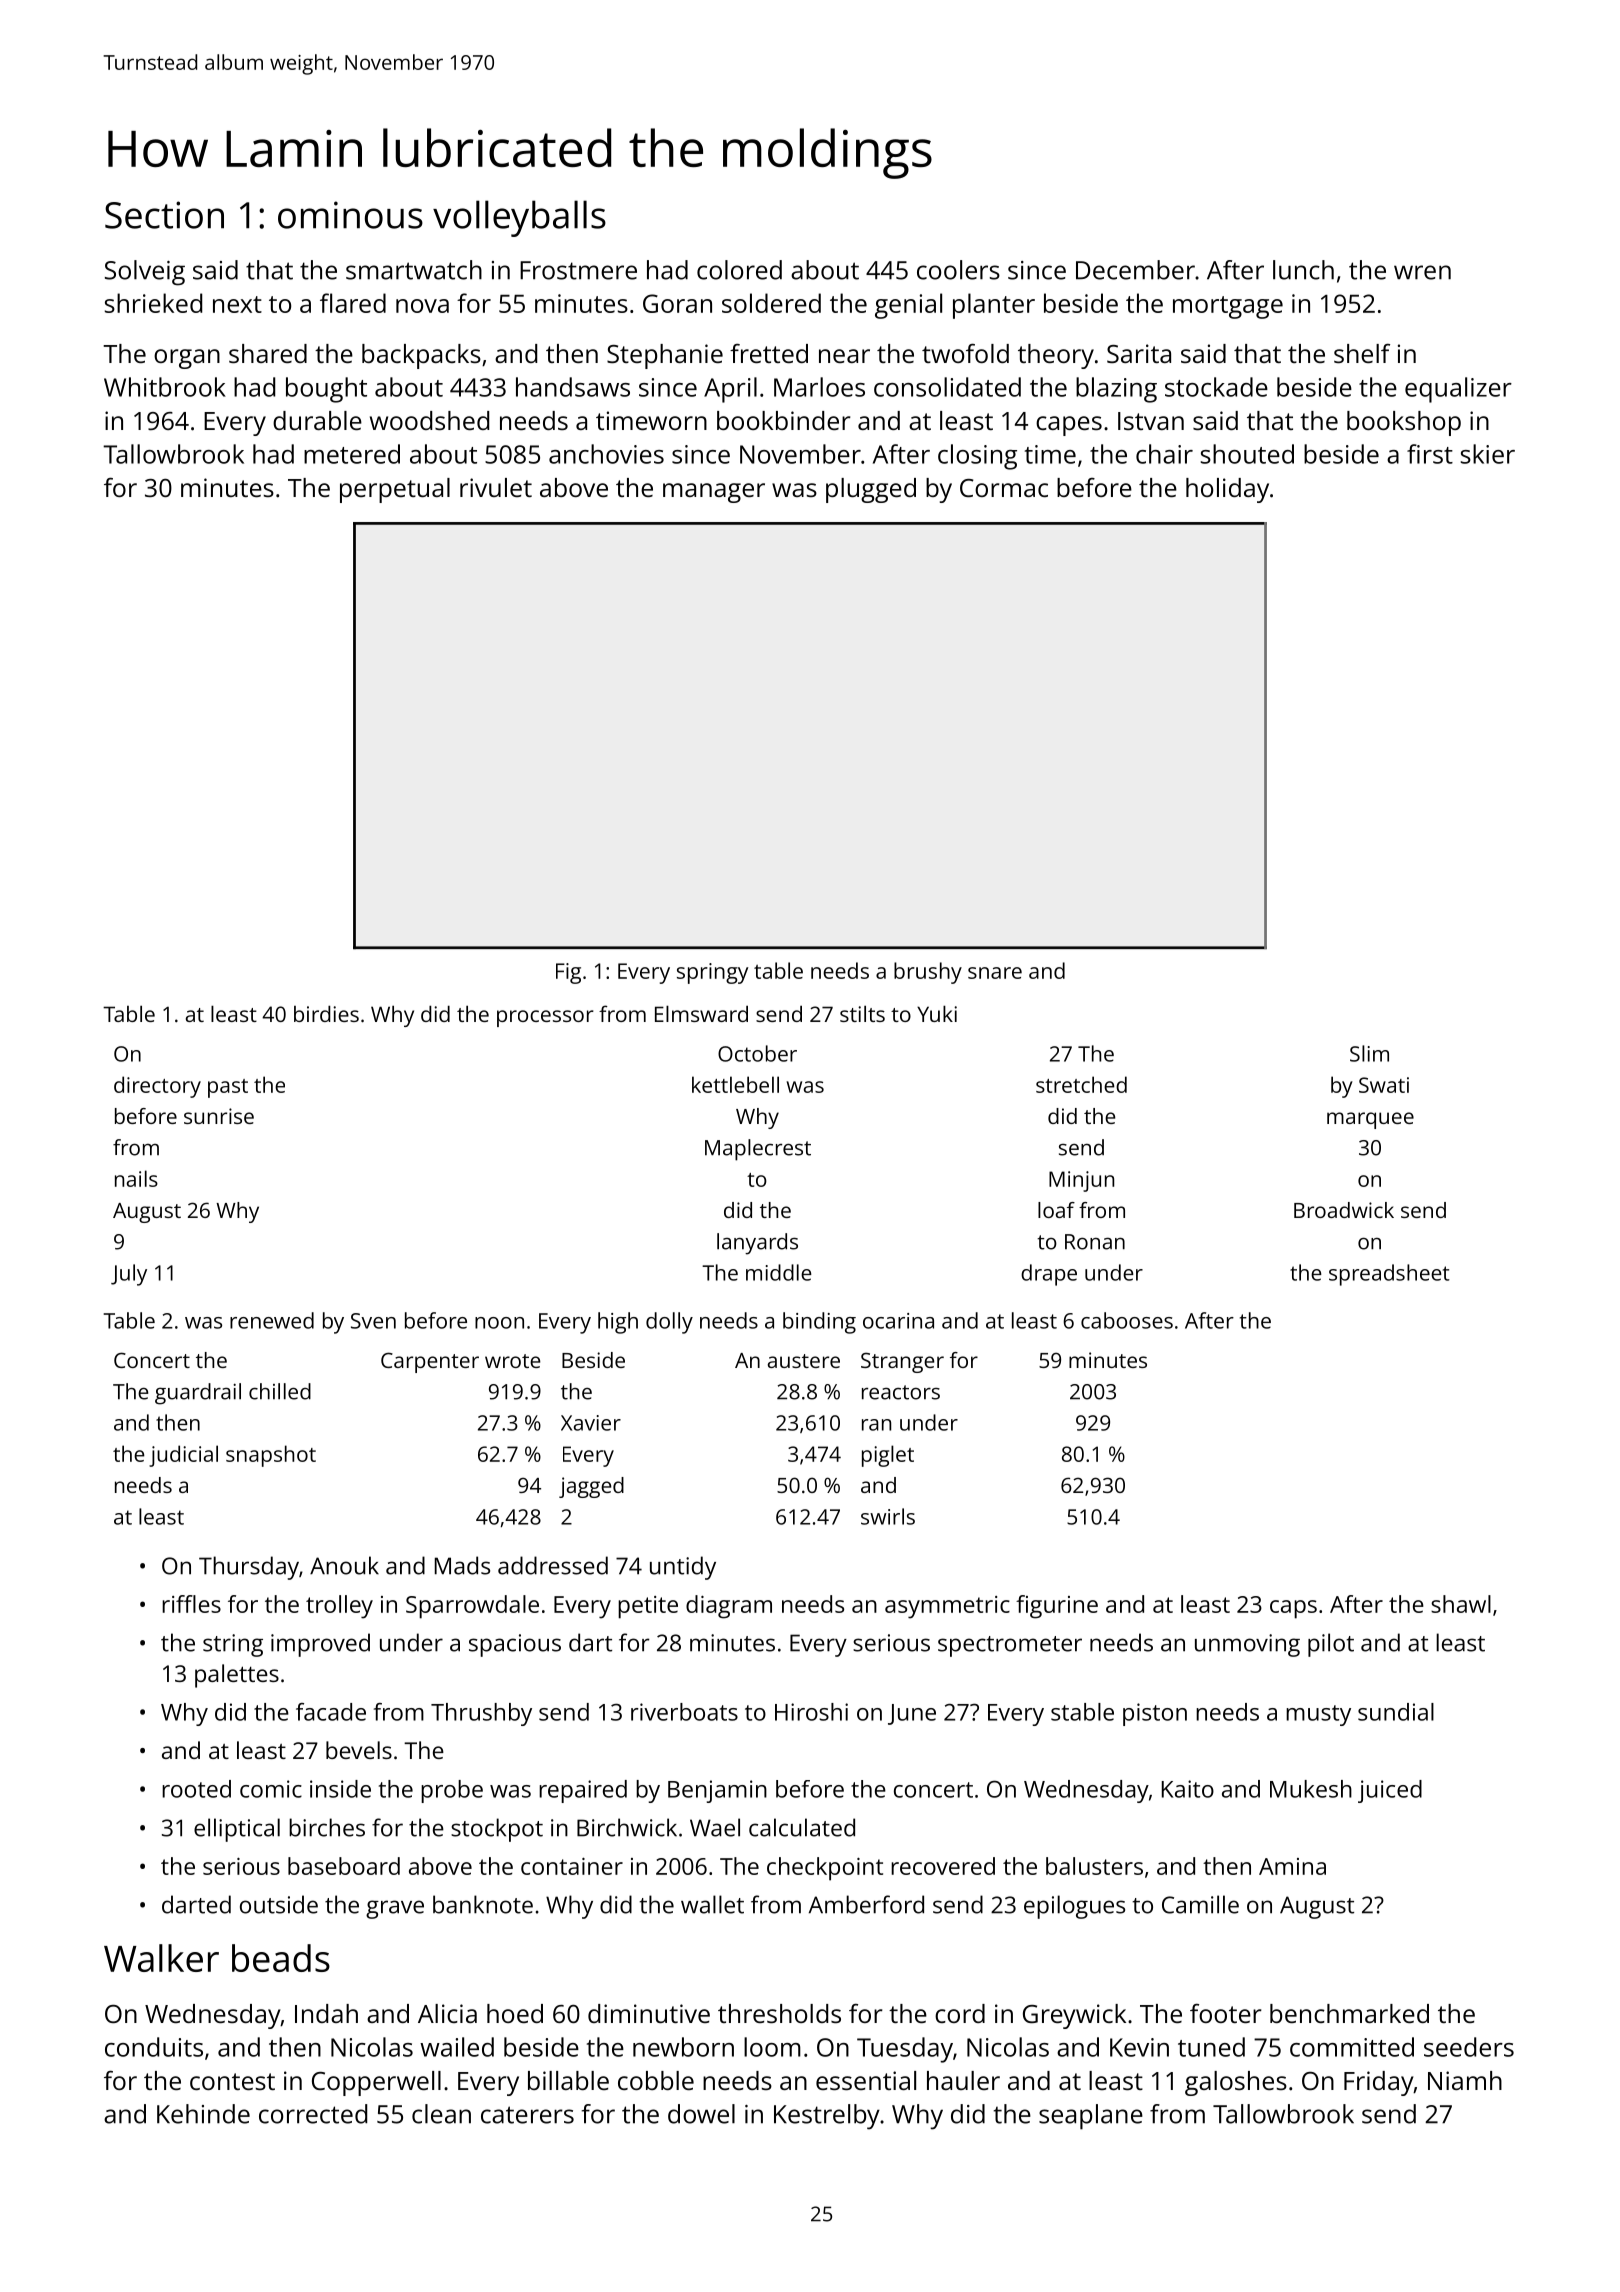 The width and height of the screenshot is (1620, 2292). I want to click on reactors, so click(901, 1392).
